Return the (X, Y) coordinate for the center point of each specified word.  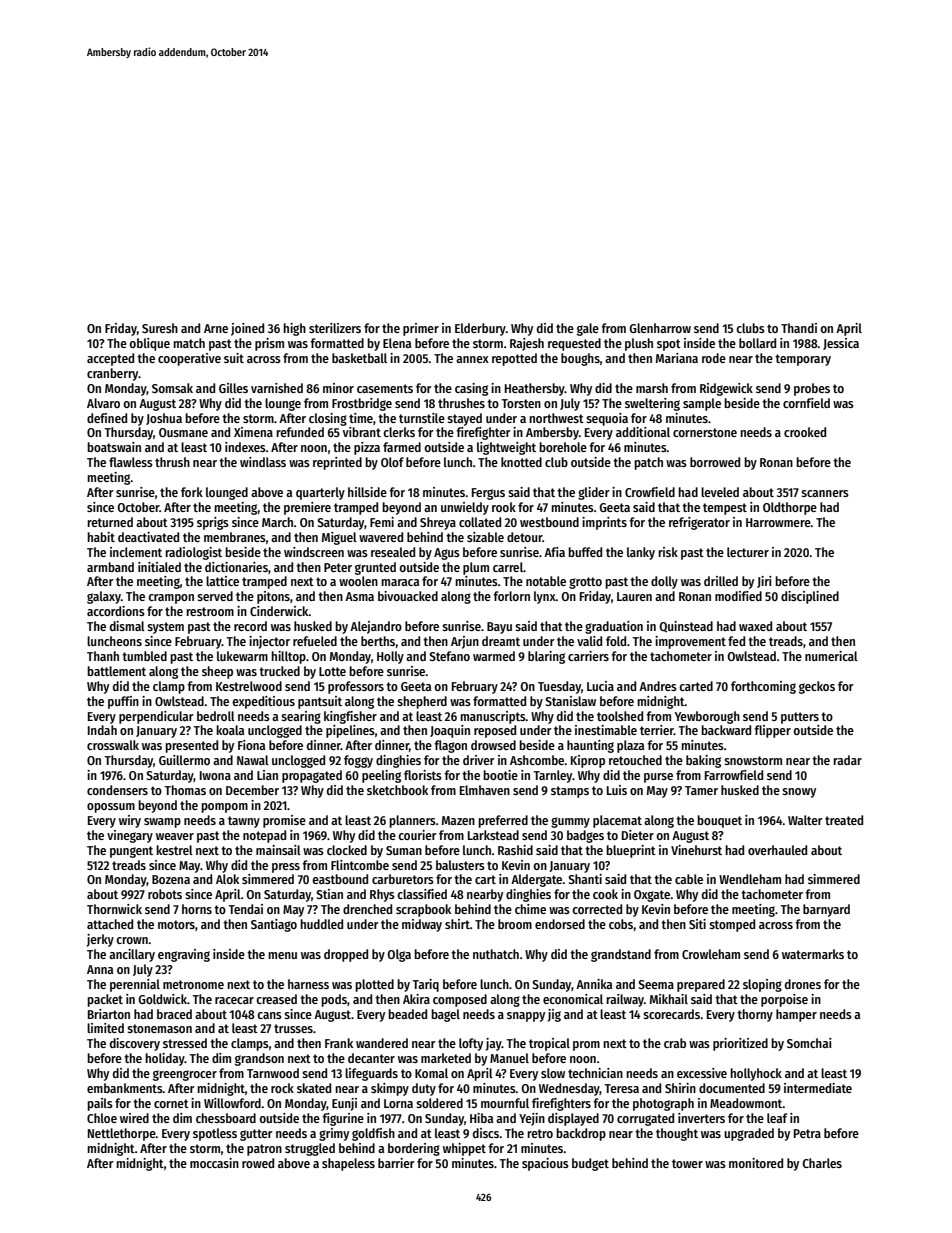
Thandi (799, 328)
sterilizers (335, 328)
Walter (805, 820)
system (165, 628)
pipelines (350, 731)
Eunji (344, 1104)
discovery (135, 1044)
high (294, 329)
